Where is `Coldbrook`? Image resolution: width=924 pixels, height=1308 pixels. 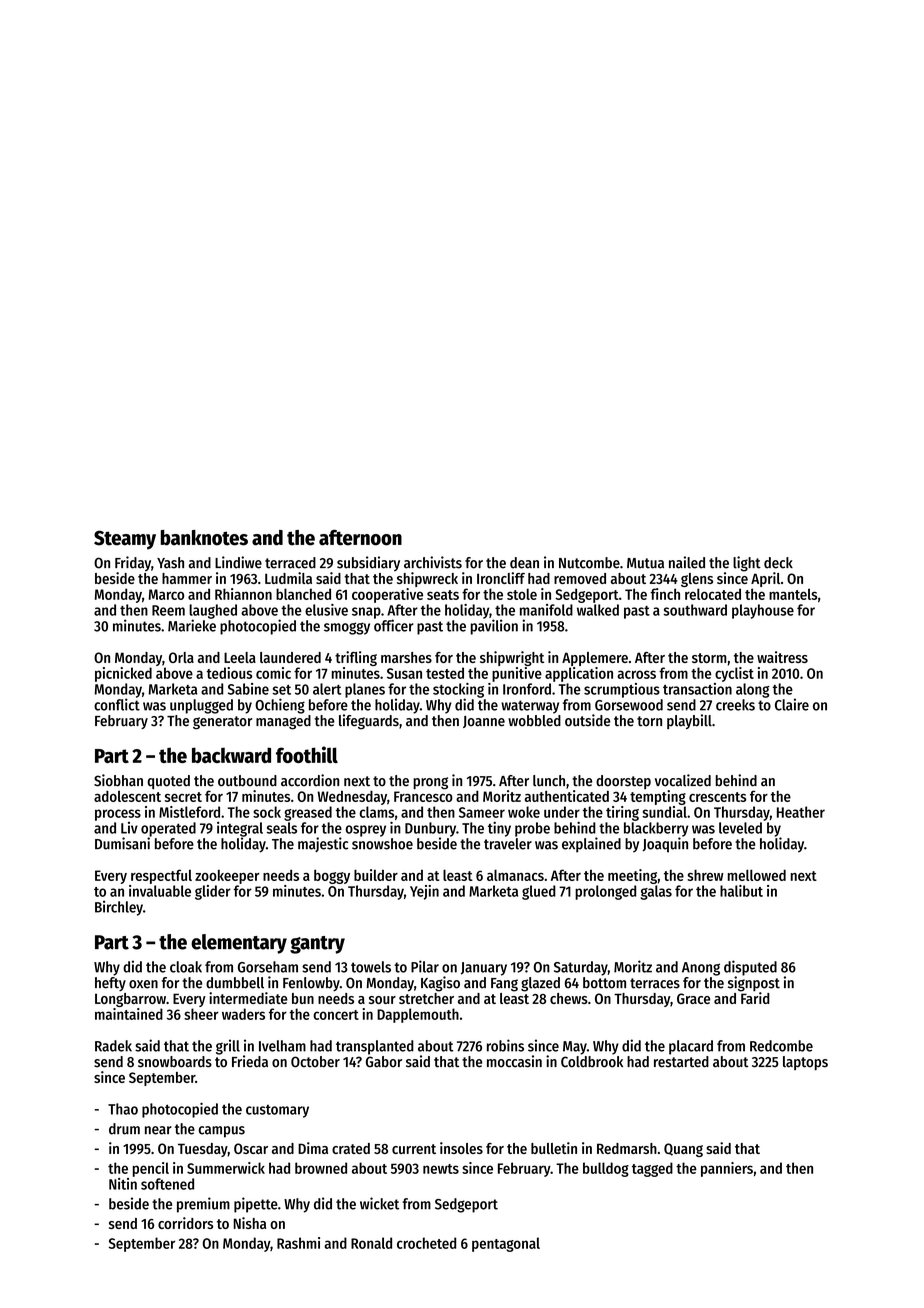 Coldbrook is located at coordinates (592, 1062).
